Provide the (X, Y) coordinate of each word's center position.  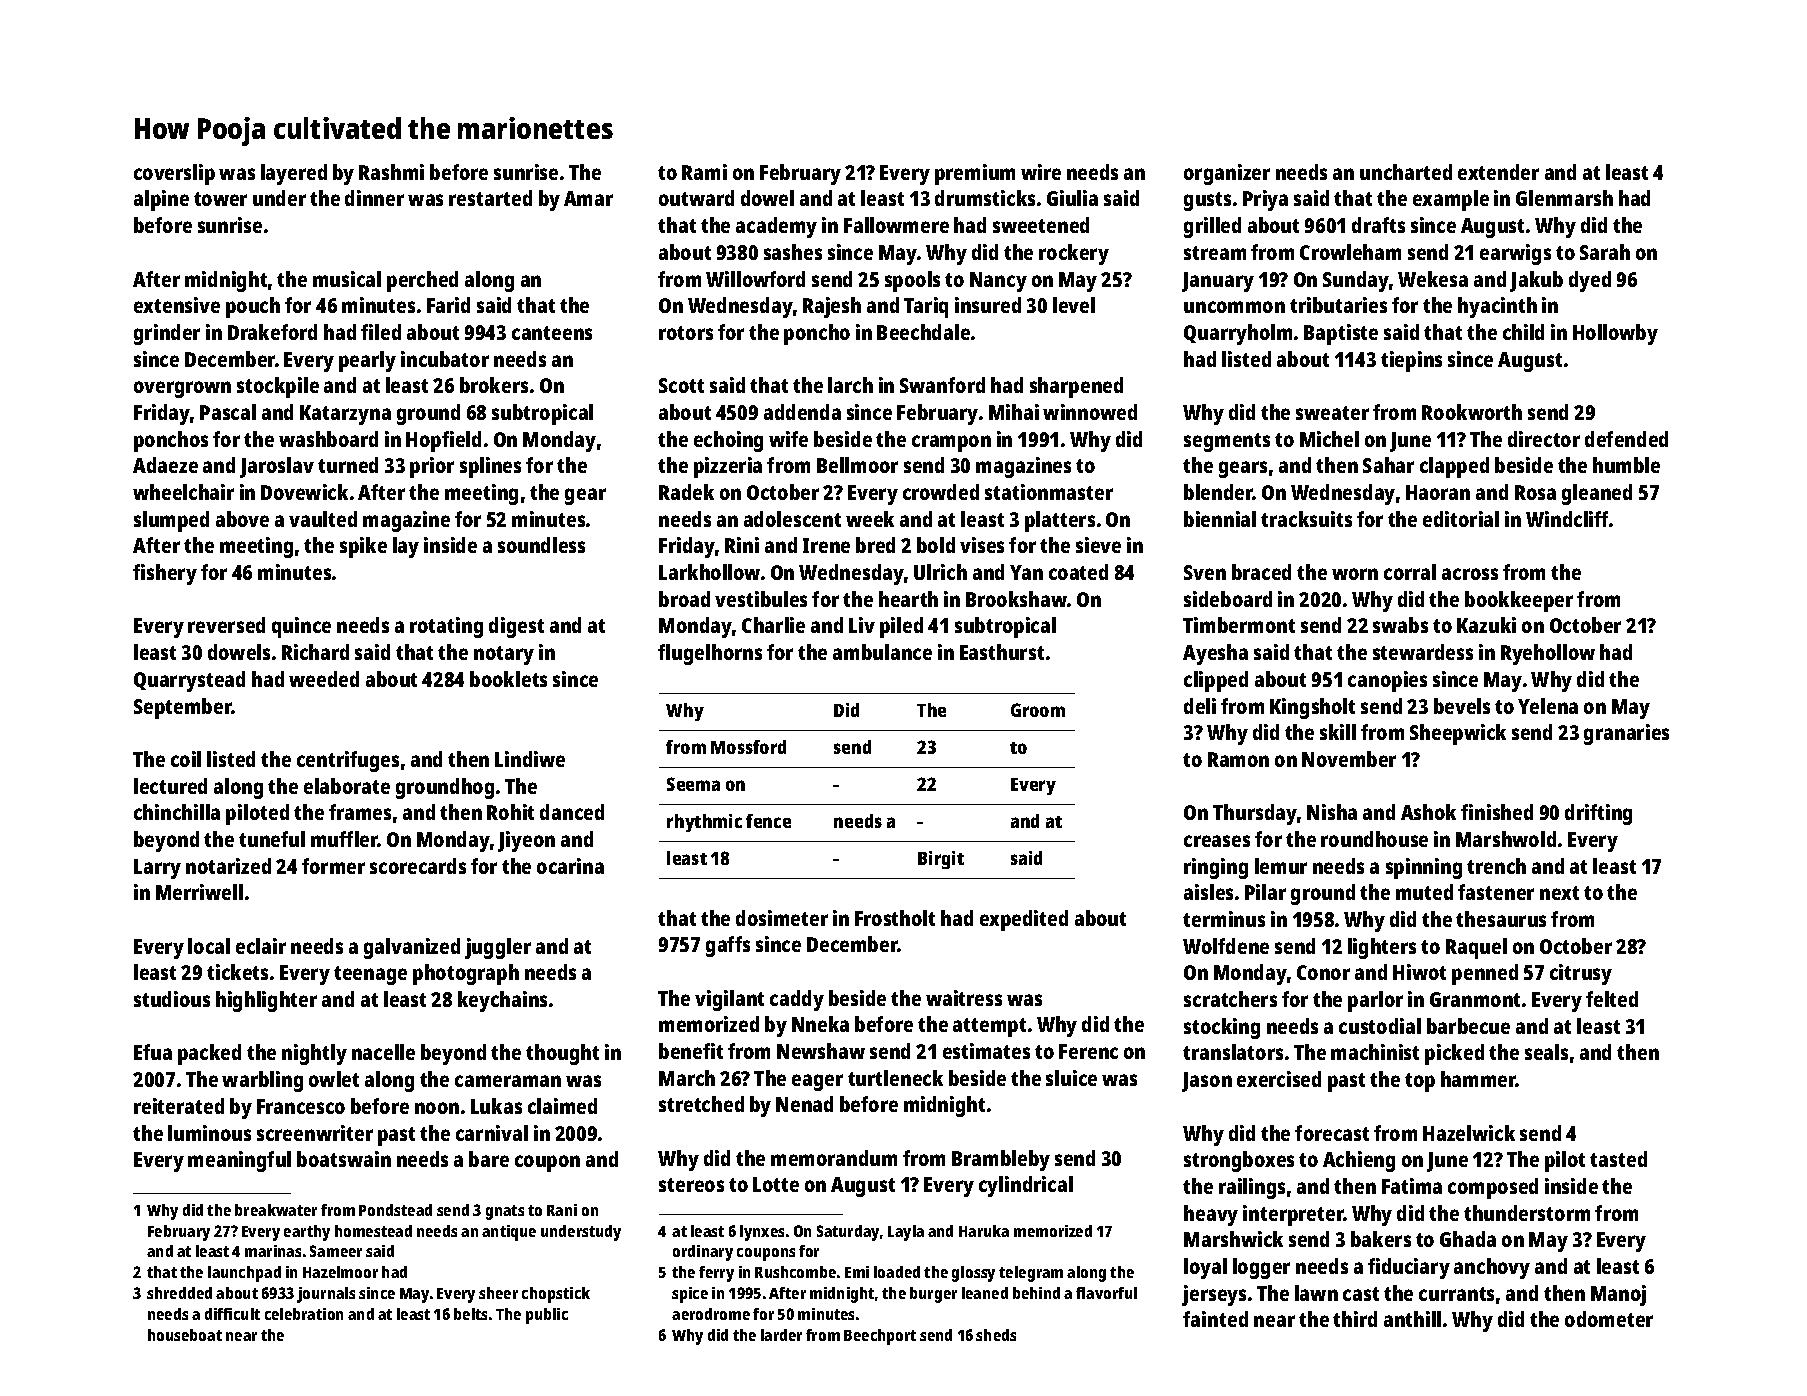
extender (1498, 172)
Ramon (1238, 759)
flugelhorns (710, 654)
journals (326, 1295)
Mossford (748, 747)
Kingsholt (1312, 708)
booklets (508, 679)
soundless (541, 545)
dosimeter (782, 918)
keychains (502, 1001)
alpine (161, 200)
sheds (996, 1335)
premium (975, 174)
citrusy (1581, 974)
